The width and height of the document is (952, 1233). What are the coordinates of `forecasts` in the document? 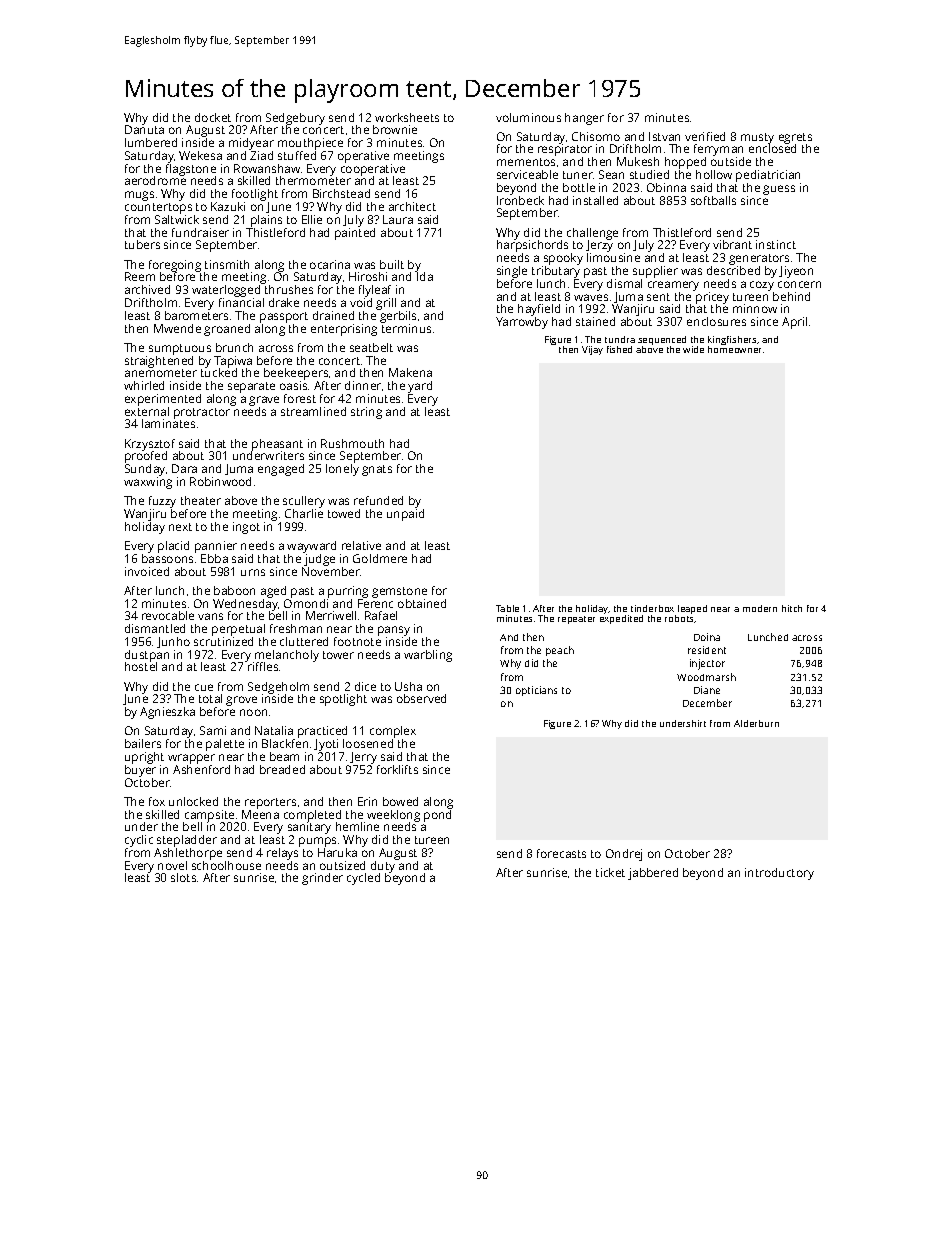 It's located at (561, 853).
